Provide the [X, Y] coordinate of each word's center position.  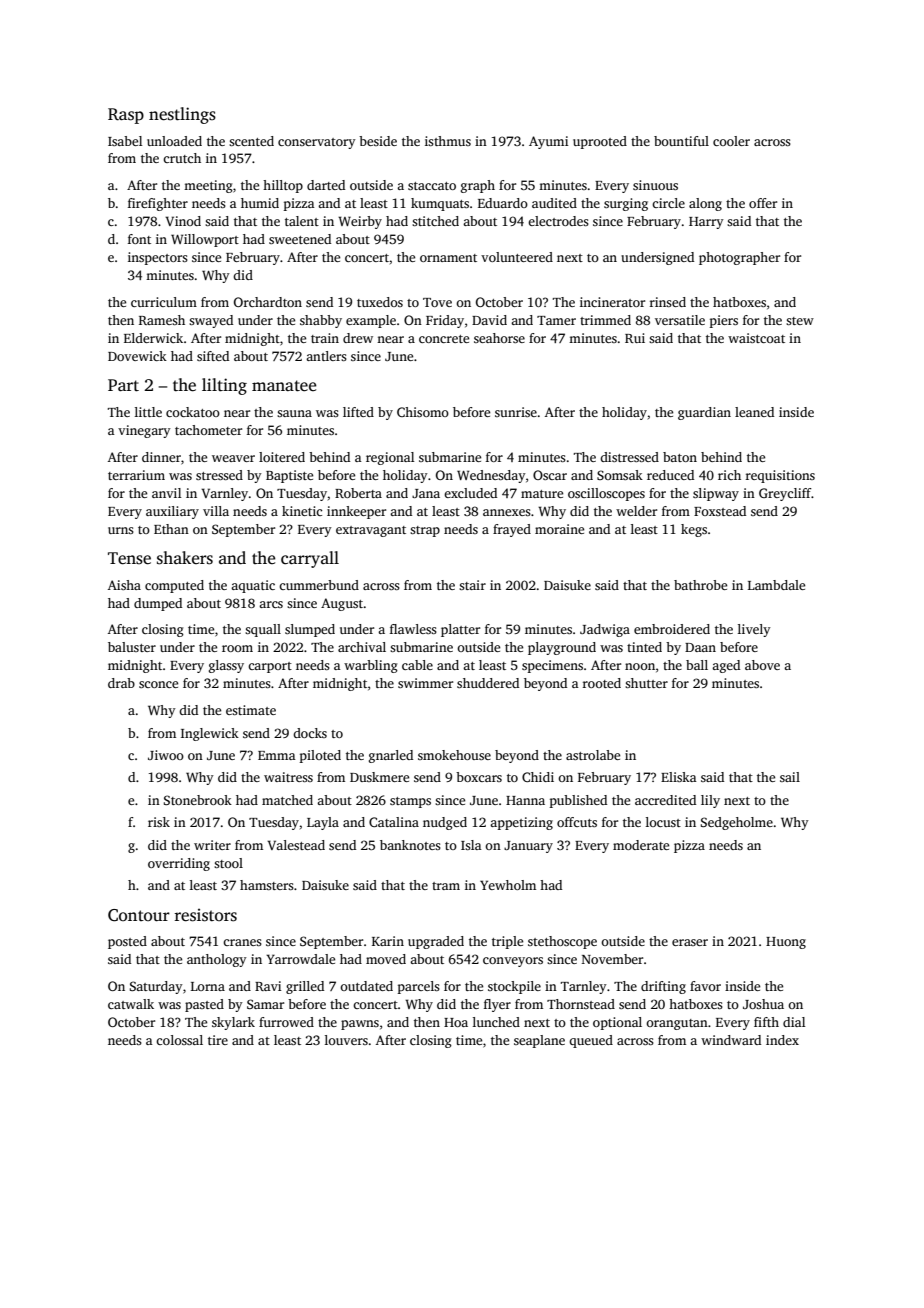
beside [378, 141]
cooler [731, 141]
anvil [166, 493]
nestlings [182, 115]
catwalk [131, 1004]
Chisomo [423, 412]
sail [790, 777]
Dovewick [137, 356]
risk [159, 822]
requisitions [780, 476]
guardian [704, 413]
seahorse [499, 338]
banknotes [410, 845]
